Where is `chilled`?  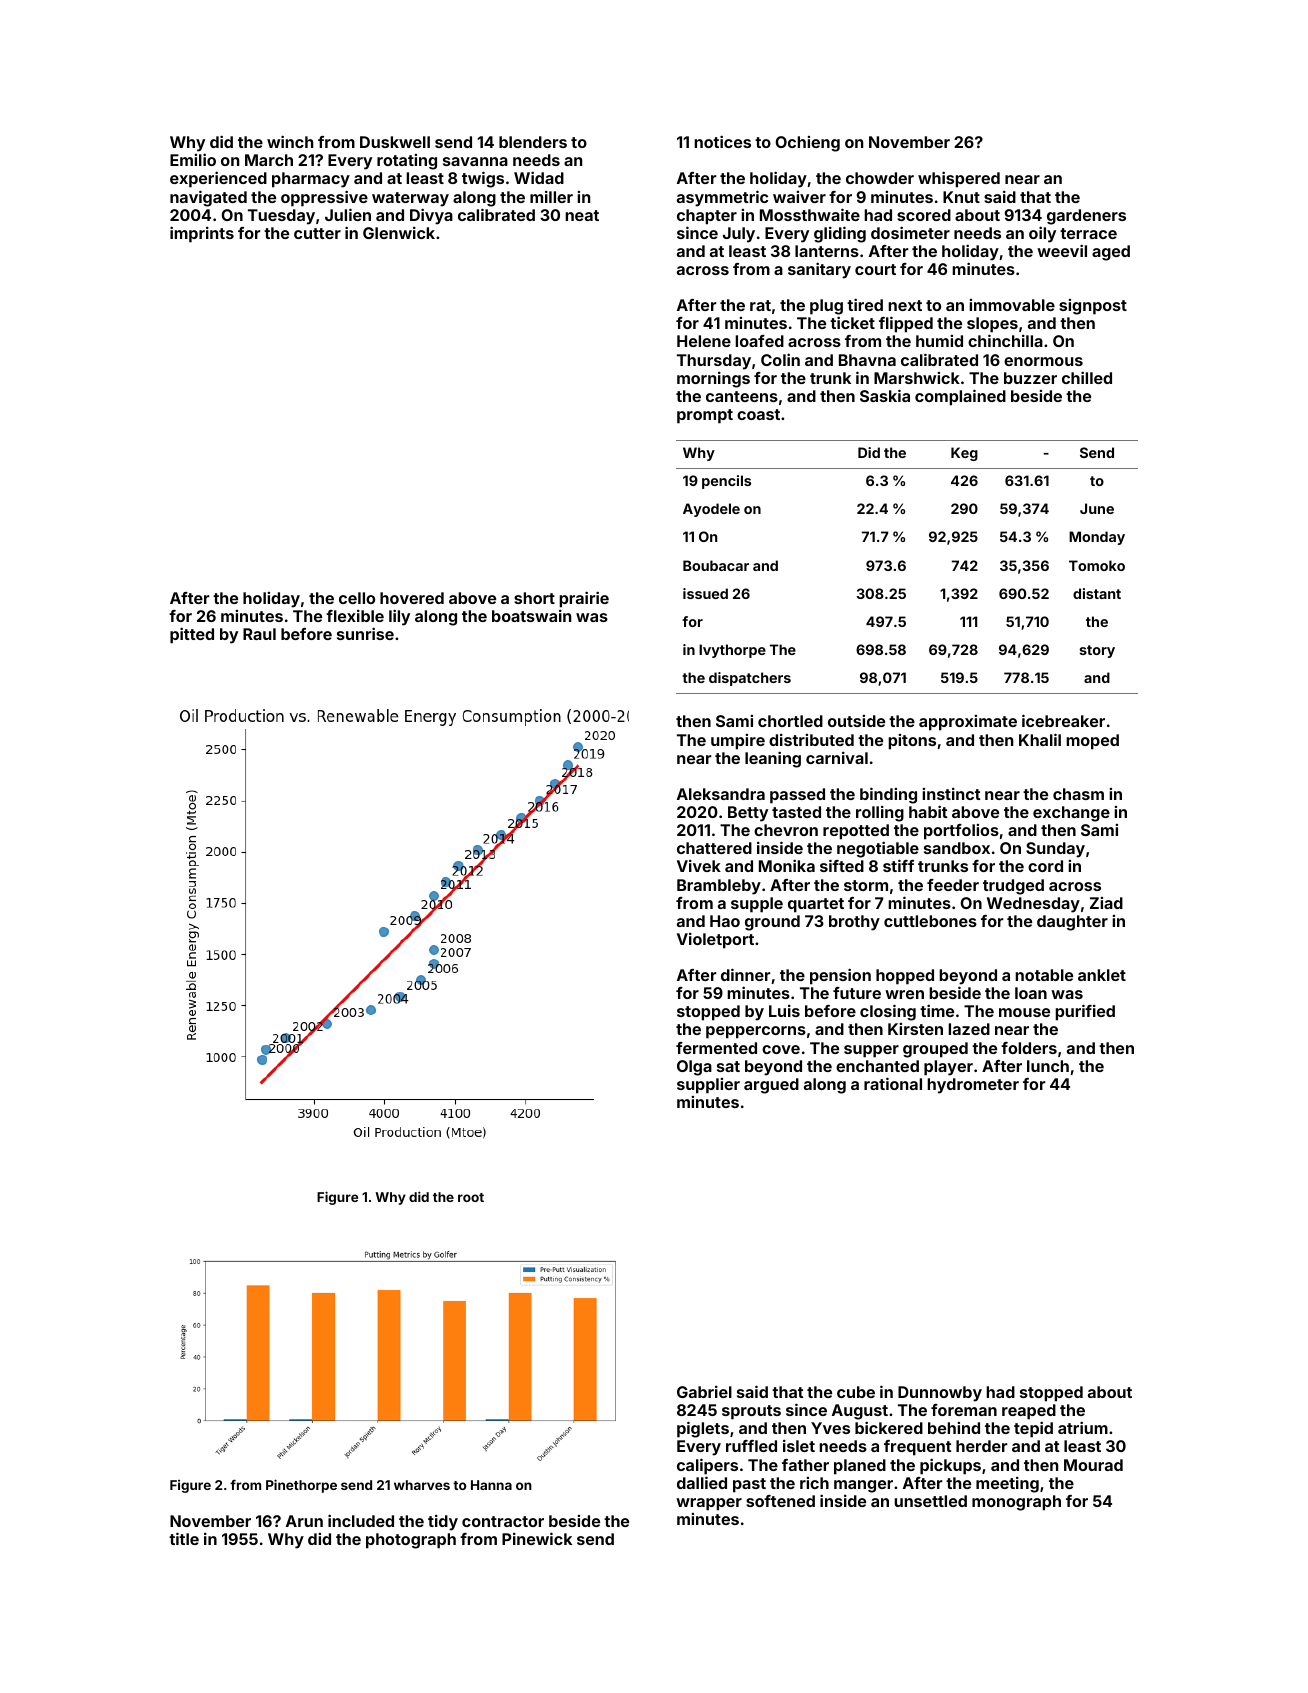 chilled is located at coordinates (1087, 377).
